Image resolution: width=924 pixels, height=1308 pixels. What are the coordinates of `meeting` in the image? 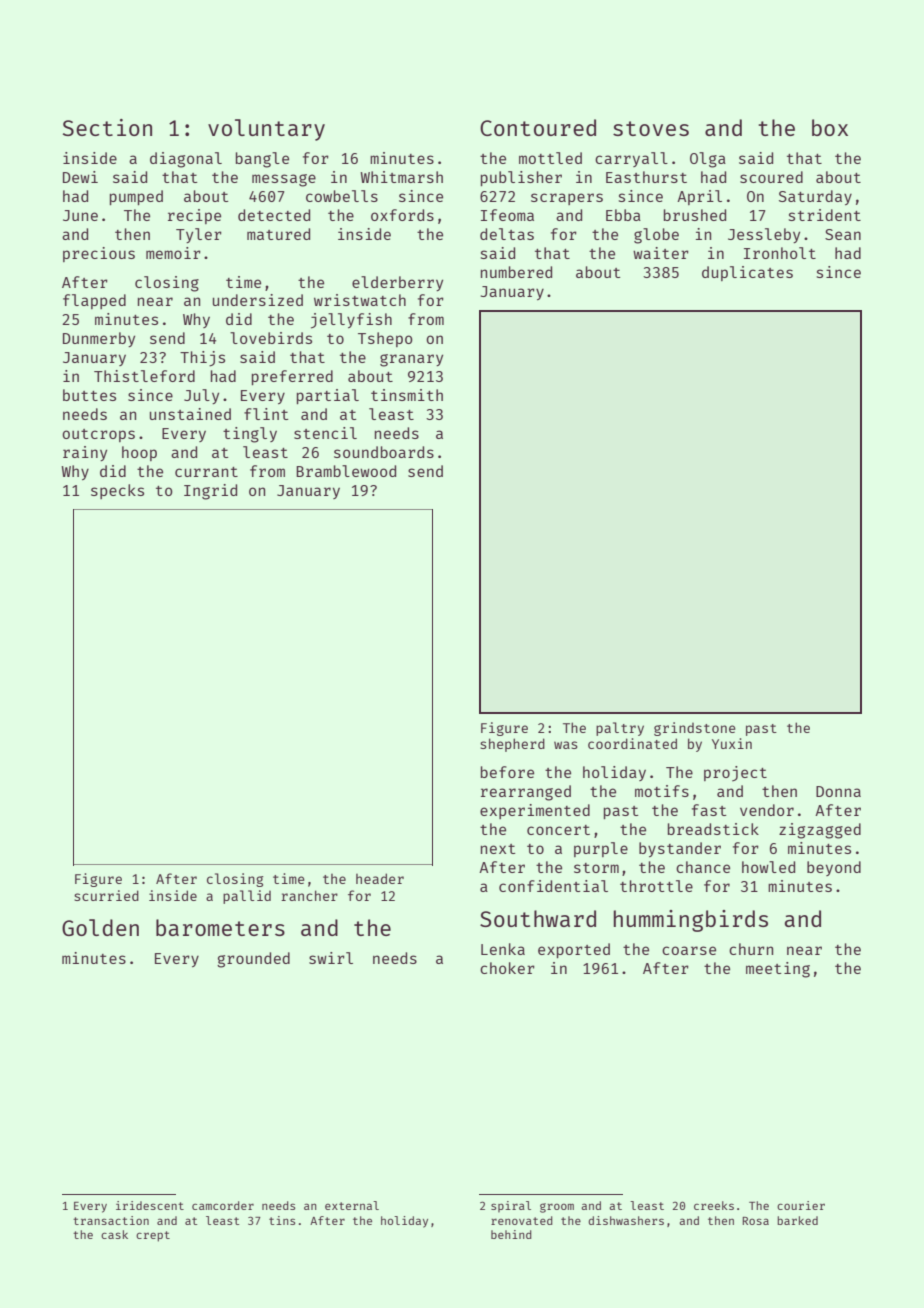 It's located at (778, 970).
